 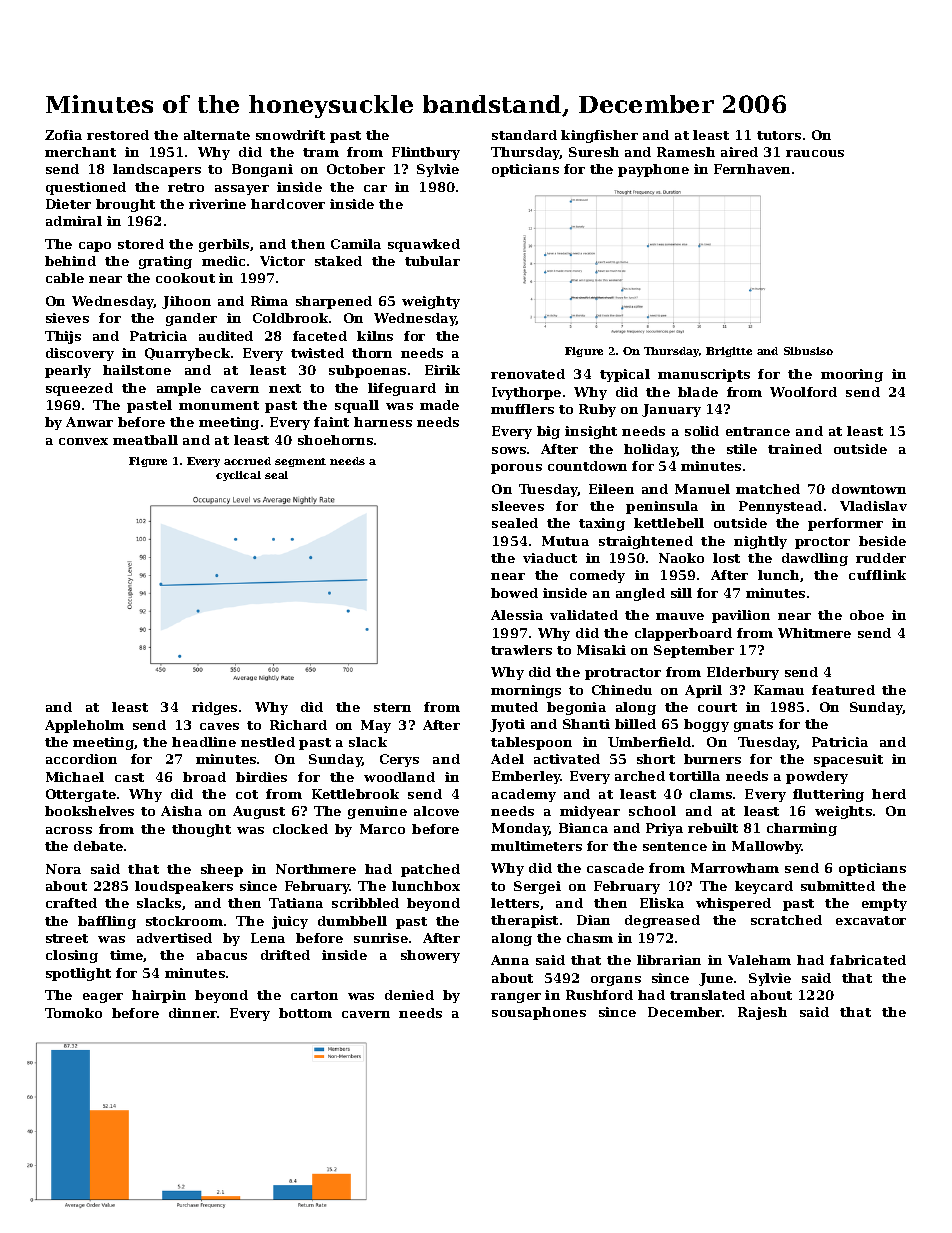 What do you see at coordinates (539, 1013) in the screenshot?
I see `sousaphones` at bounding box center [539, 1013].
